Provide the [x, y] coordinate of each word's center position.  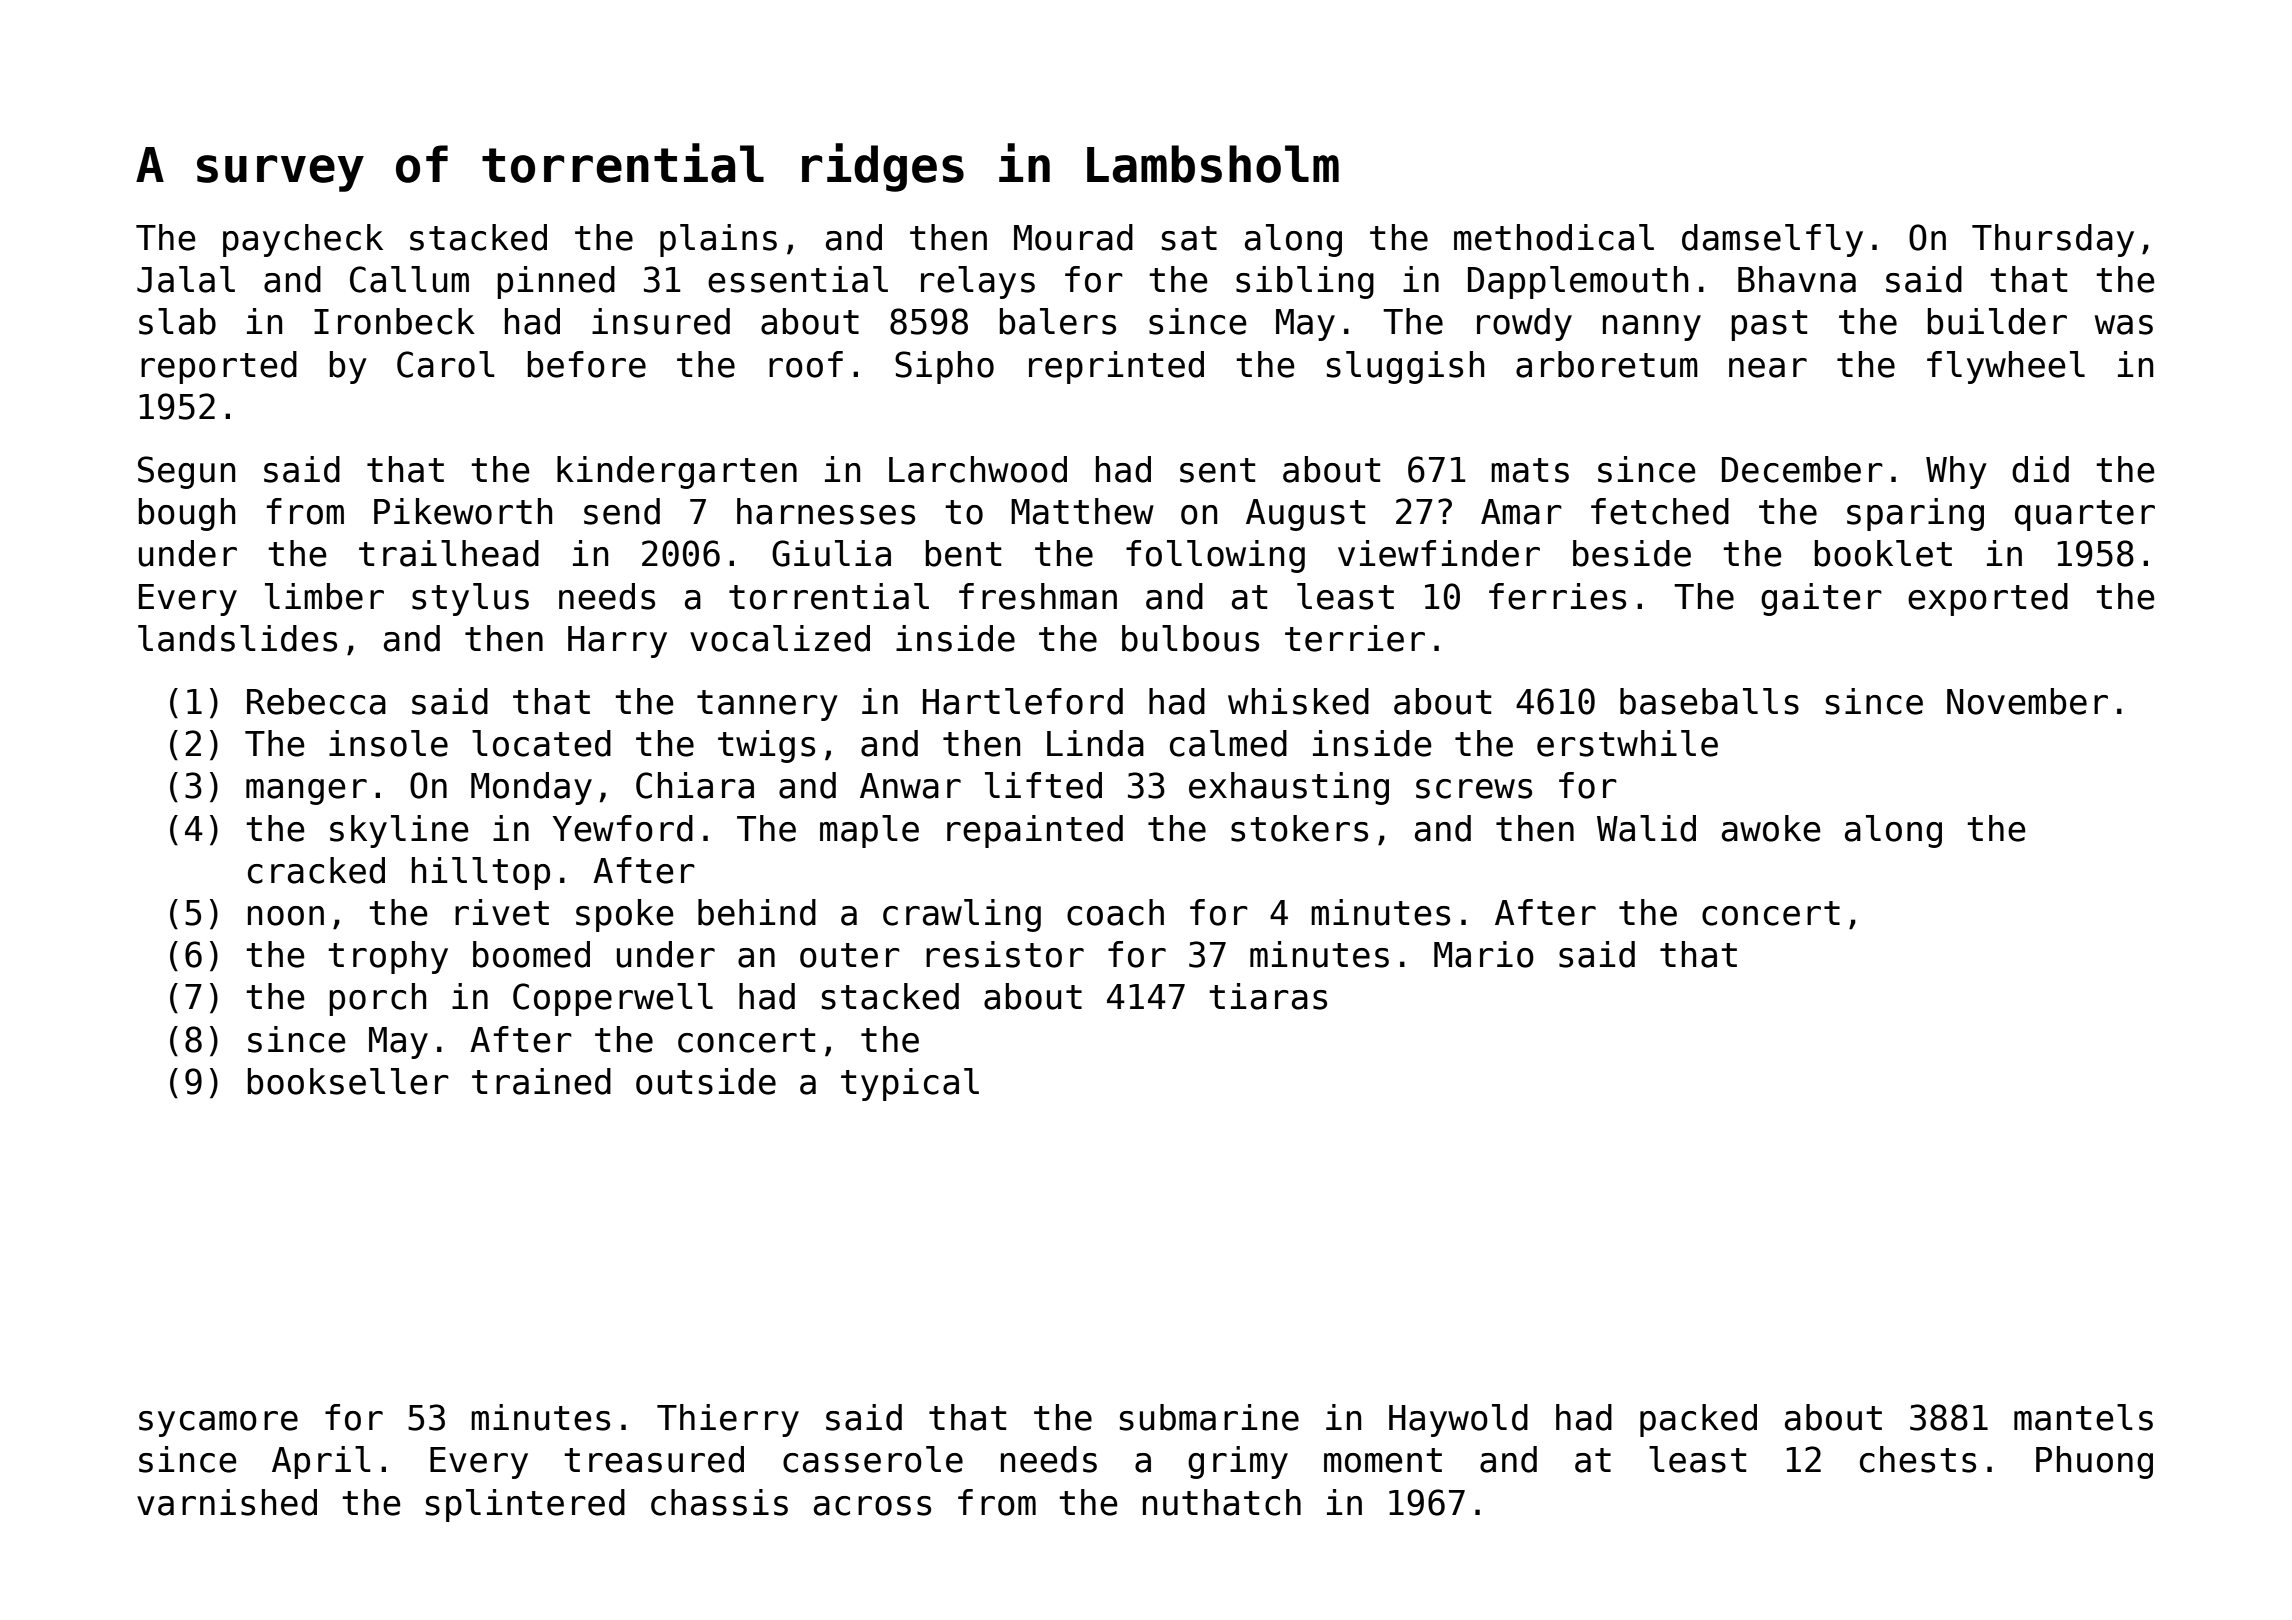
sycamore [218, 1424]
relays [978, 282]
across [872, 1506]
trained [541, 1081]
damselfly [1772, 240]
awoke [1771, 828]
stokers [1299, 828]
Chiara [695, 785]
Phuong [2094, 1462]
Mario [1484, 954]
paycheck [303, 240]
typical [910, 1084]
